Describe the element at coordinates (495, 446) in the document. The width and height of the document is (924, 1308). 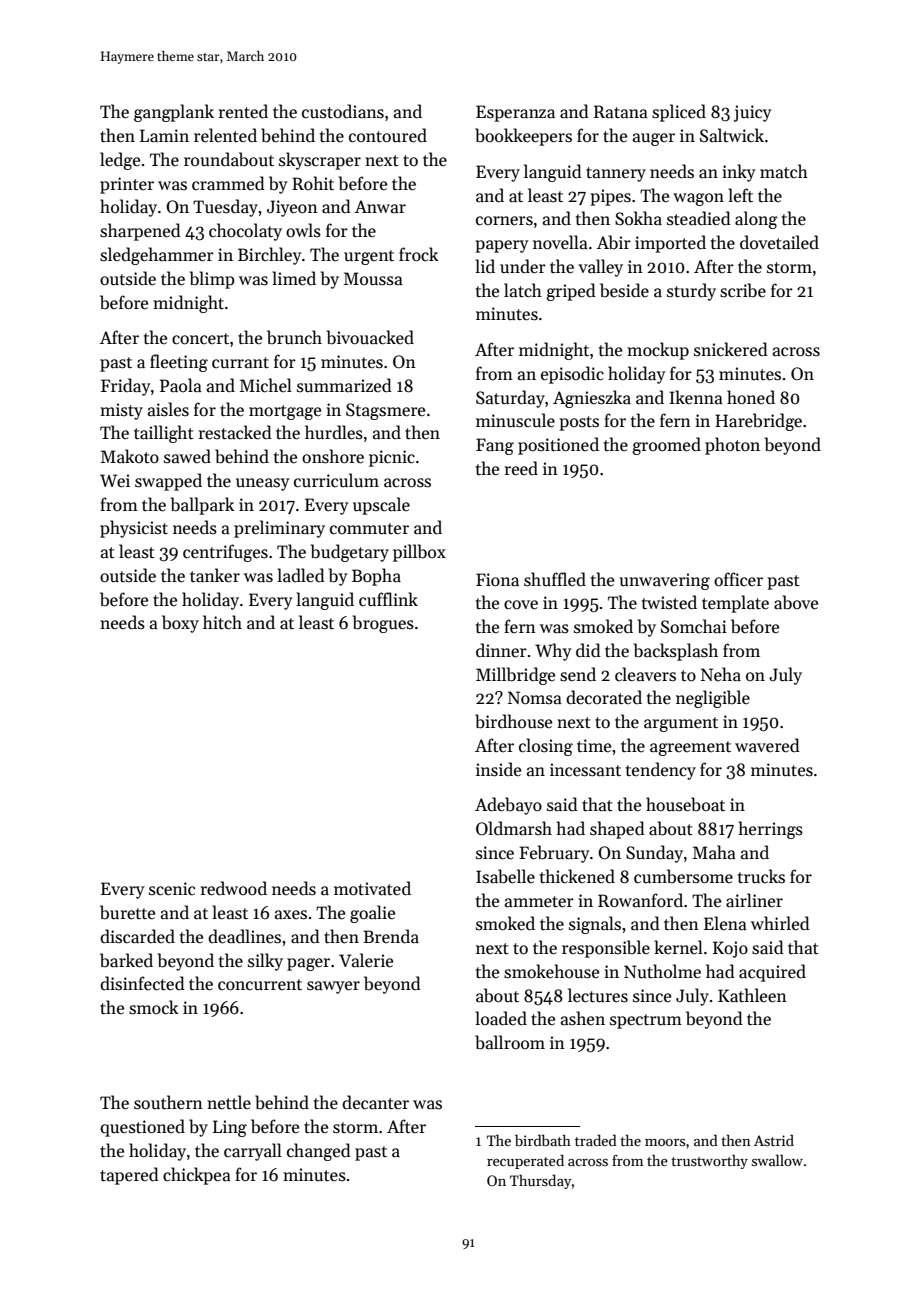
I see `Fang` at that location.
